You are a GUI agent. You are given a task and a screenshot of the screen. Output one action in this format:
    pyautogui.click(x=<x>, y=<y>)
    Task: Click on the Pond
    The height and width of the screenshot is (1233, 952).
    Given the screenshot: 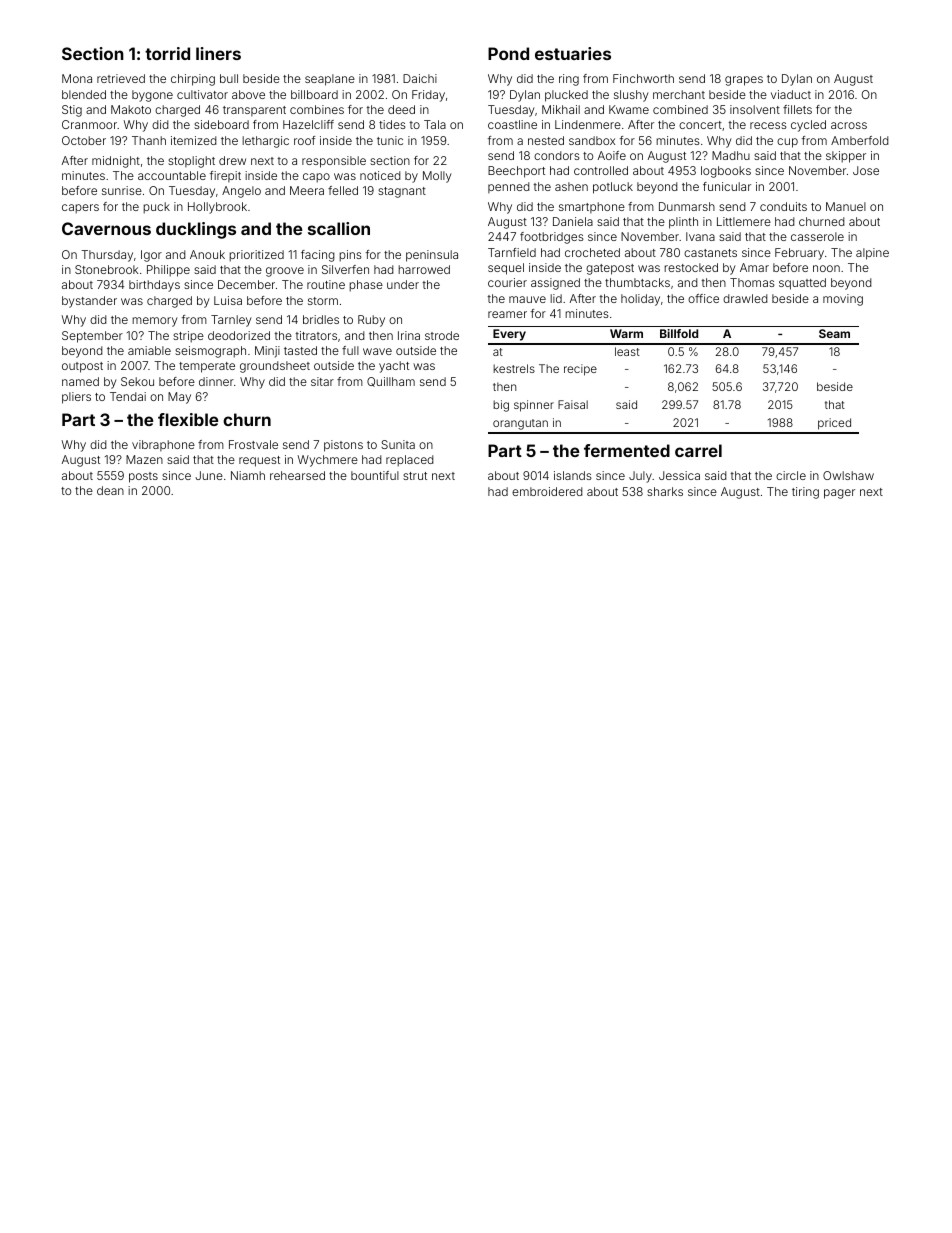 What is the action you would take?
    pyautogui.click(x=508, y=53)
